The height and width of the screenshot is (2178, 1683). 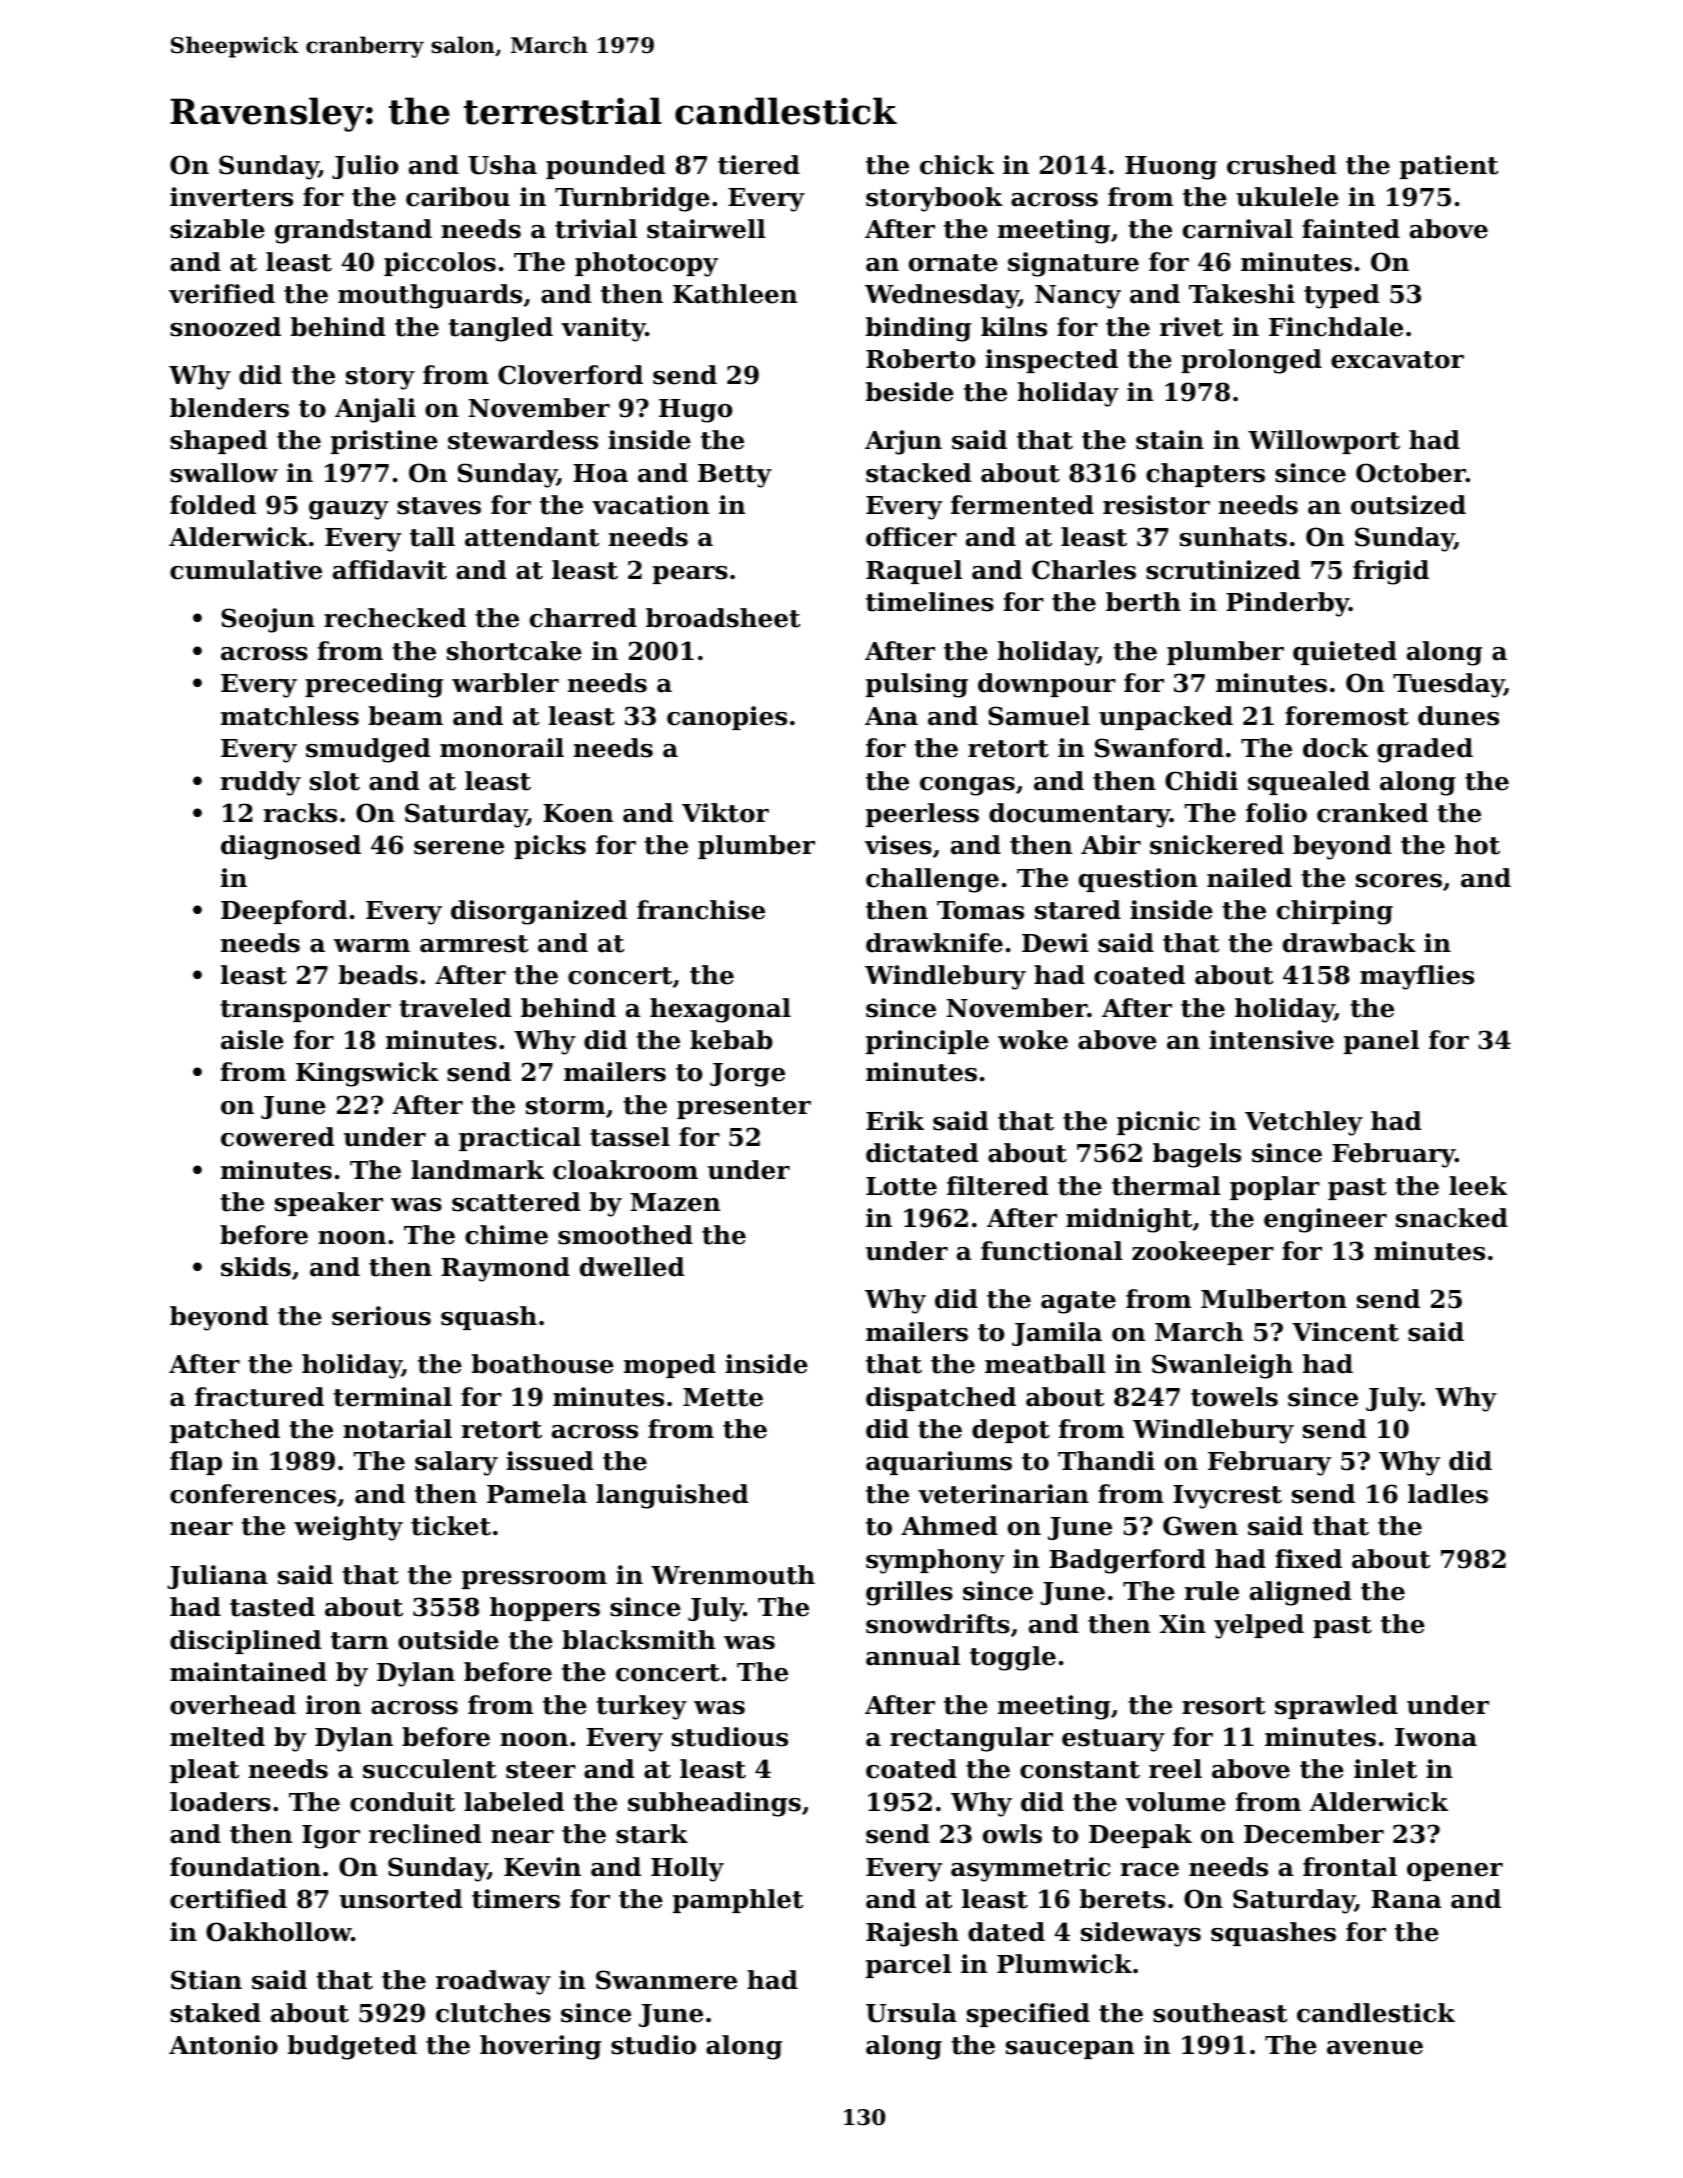 What do you see at coordinates (1227, 1497) in the screenshot?
I see `Ivycrest` at bounding box center [1227, 1497].
